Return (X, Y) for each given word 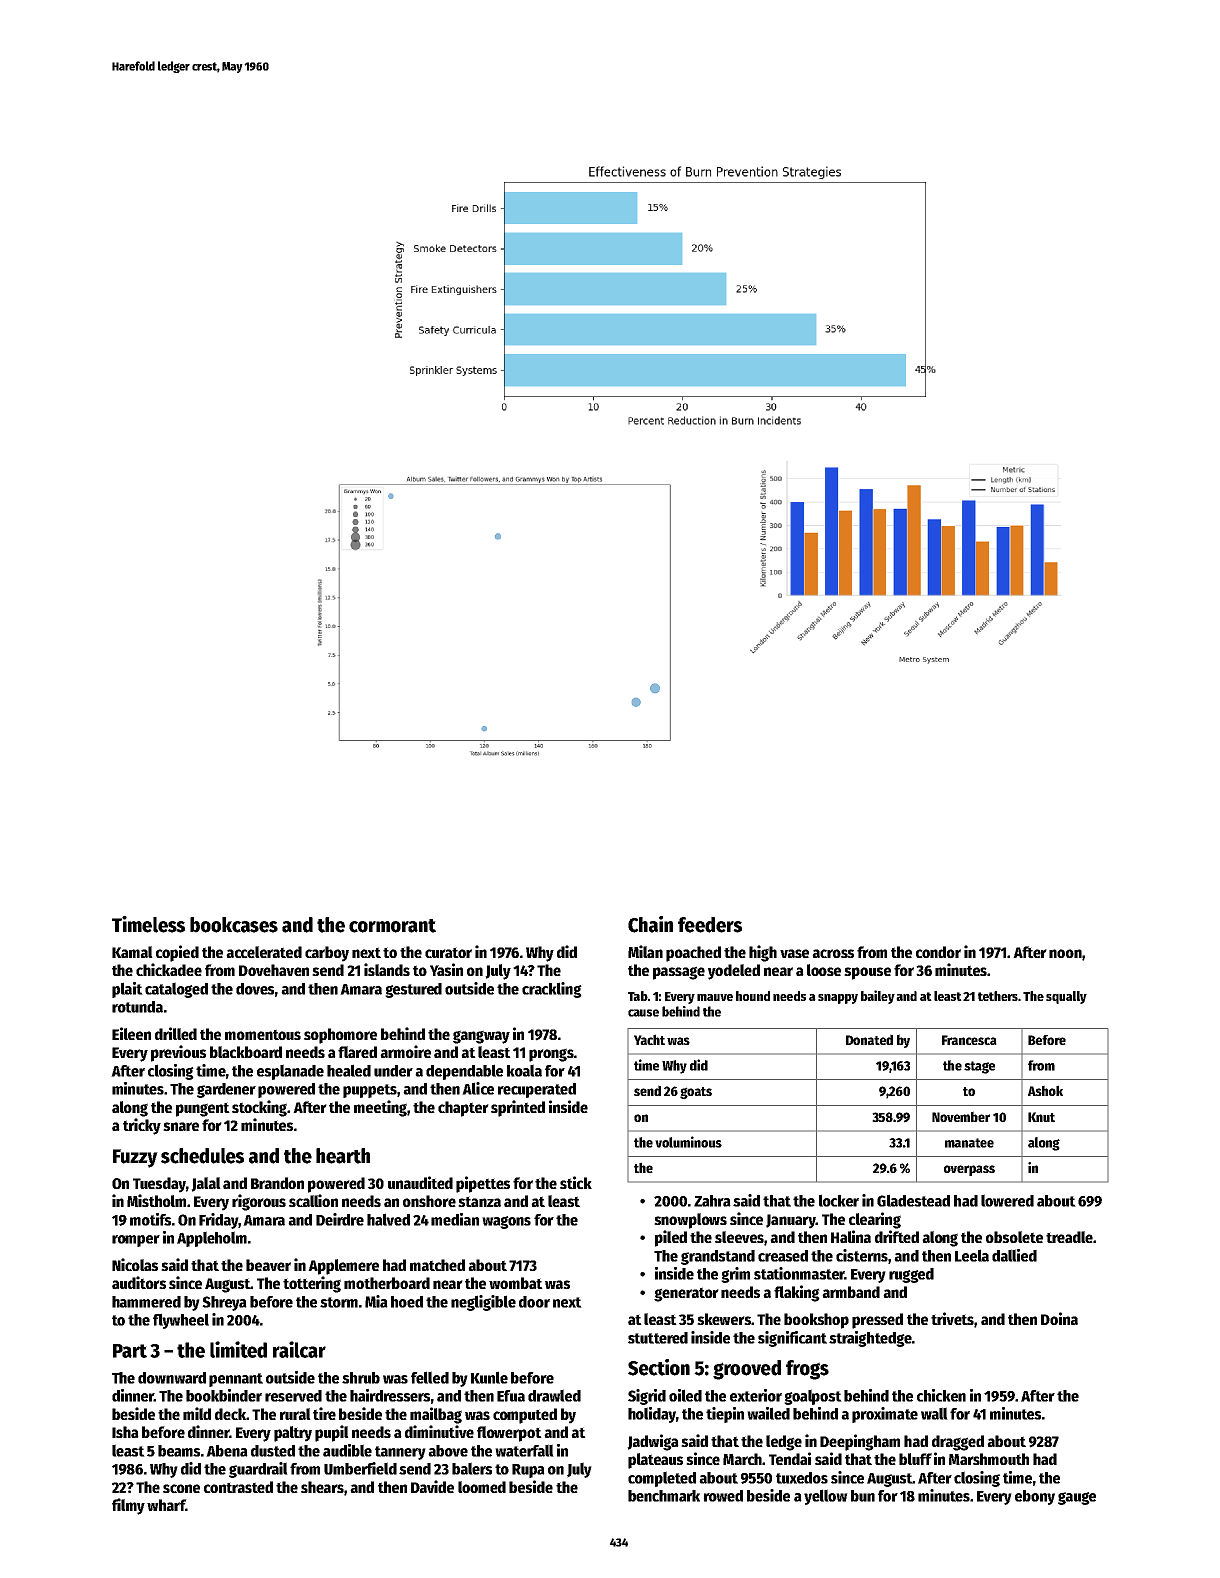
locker (839, 1200)
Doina (1059, 1318)
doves (255, 989)
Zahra (712, 1201)
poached (693, 954)
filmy (128, 1506)
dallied (1014, 1255)
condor (938, 952)
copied (177, 953)
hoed (407, 1302)
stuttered (658, 1338)
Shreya (224, 1303)
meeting (380, 1108)
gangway (481, 1037)
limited (238, 1349)
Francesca (969, 1040)
